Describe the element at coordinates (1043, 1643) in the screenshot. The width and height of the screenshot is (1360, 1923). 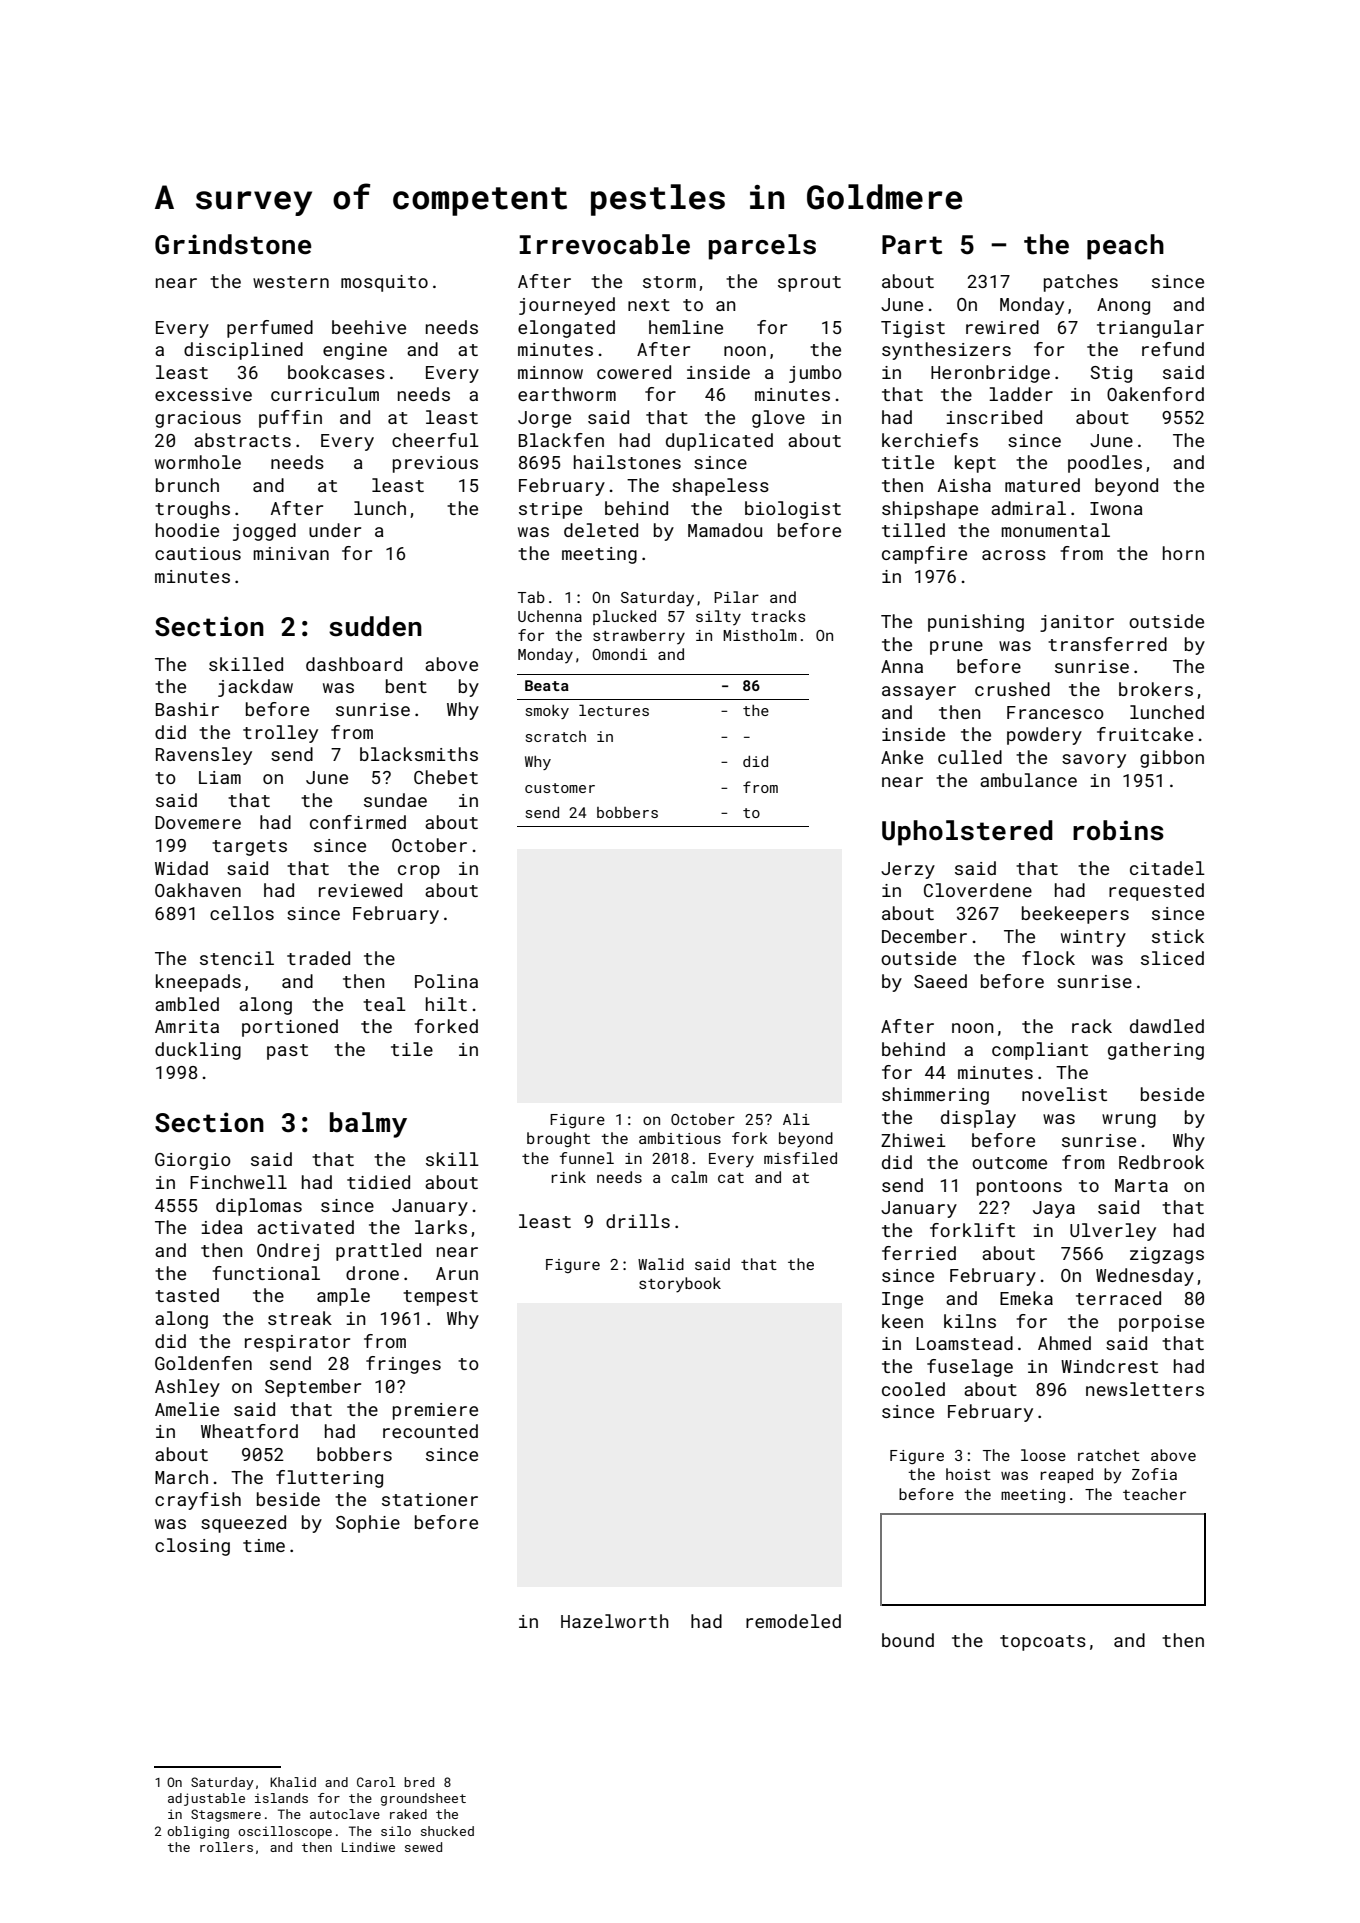
I see `topcoats` at that location.
